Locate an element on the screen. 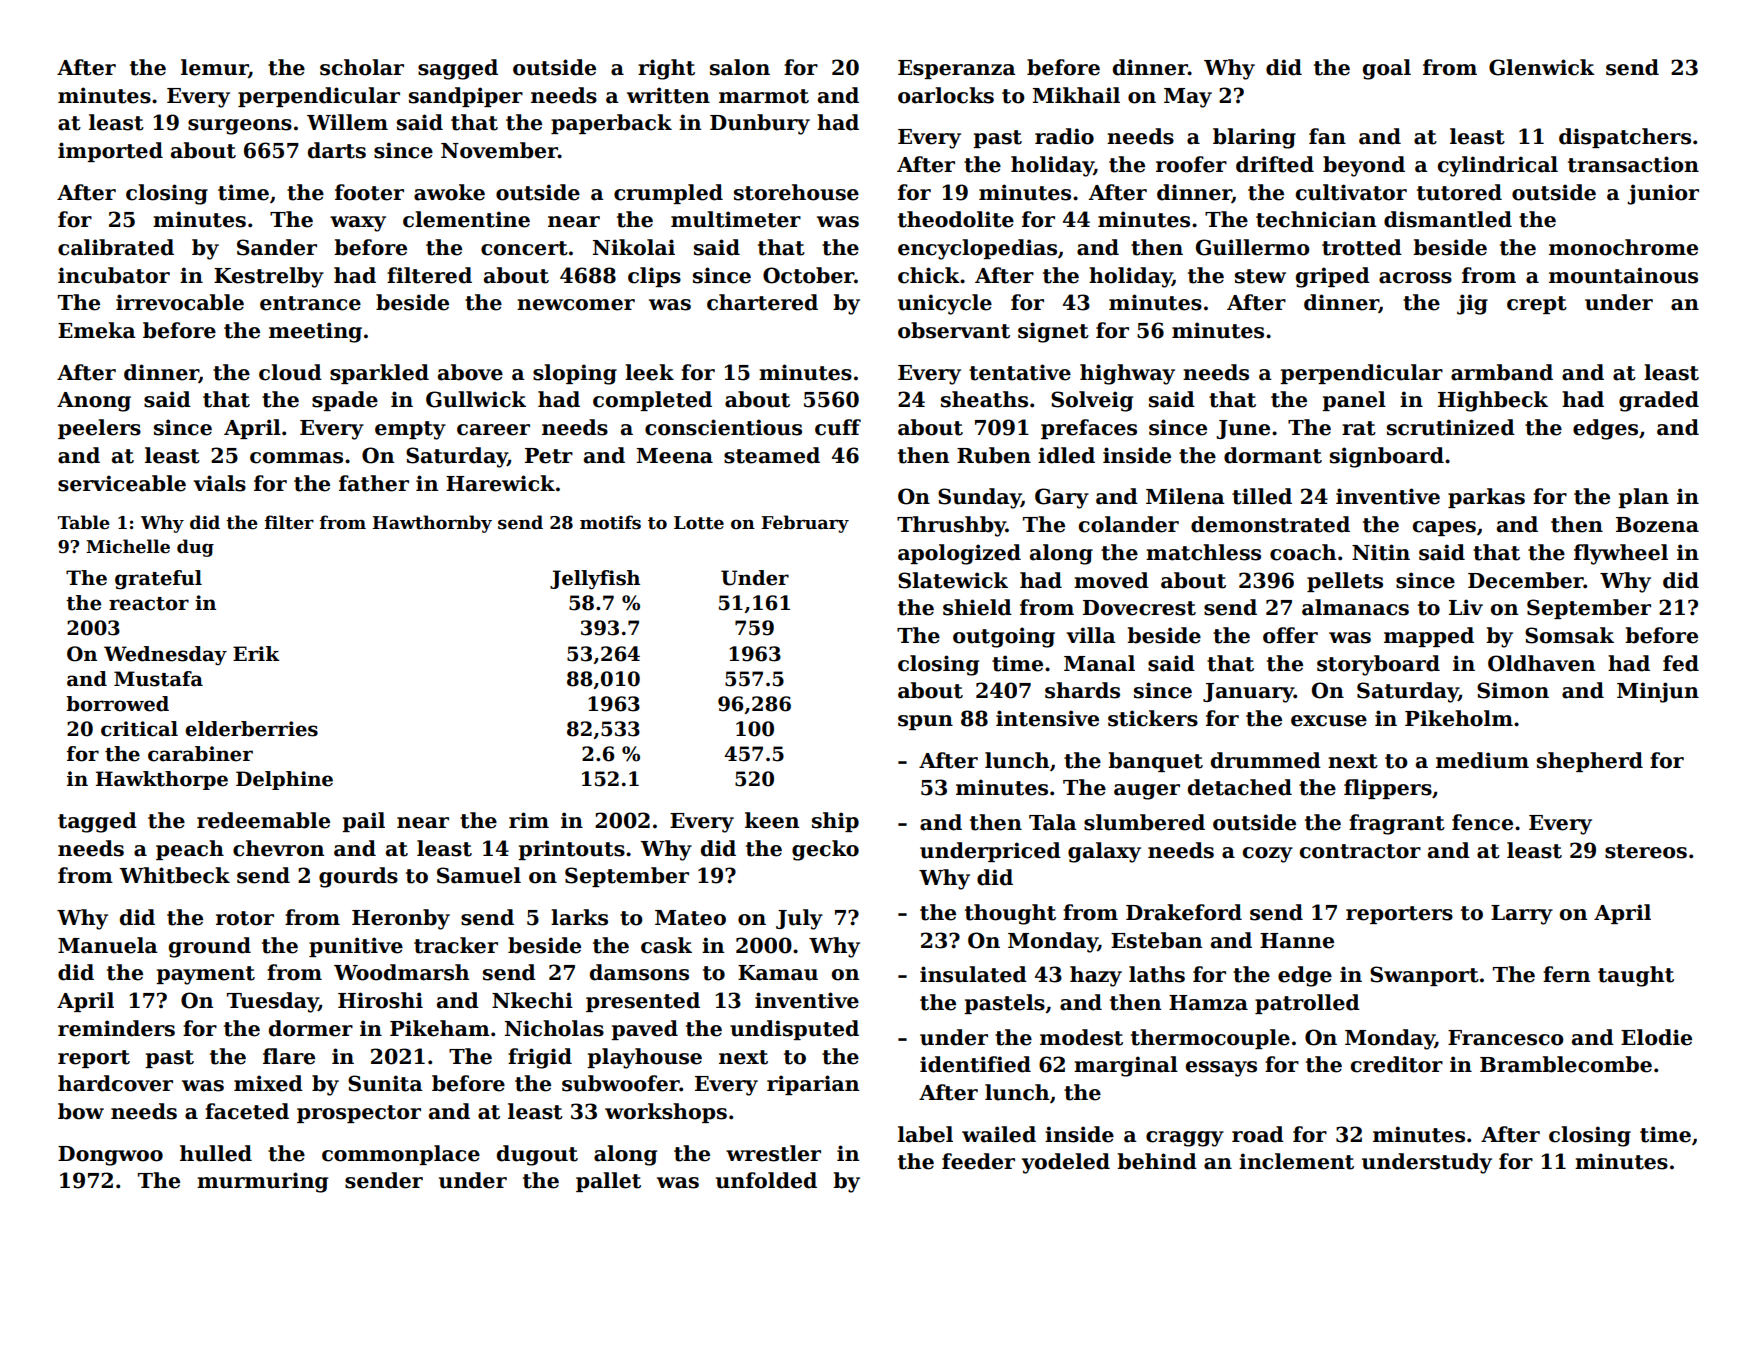  meeting is located at coordinates (315, 332).
